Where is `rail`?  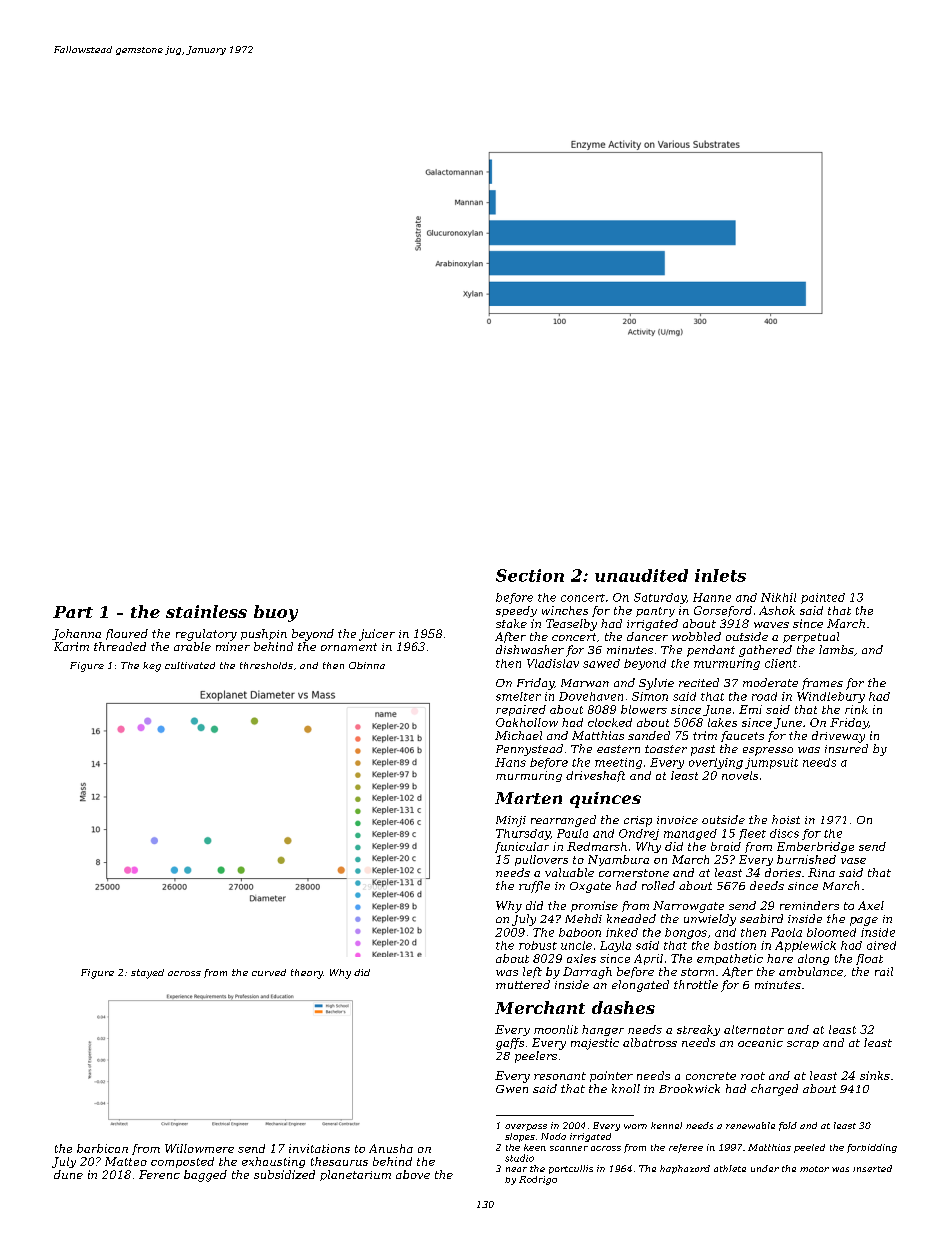
rail is located at coordinates (884, 971).
